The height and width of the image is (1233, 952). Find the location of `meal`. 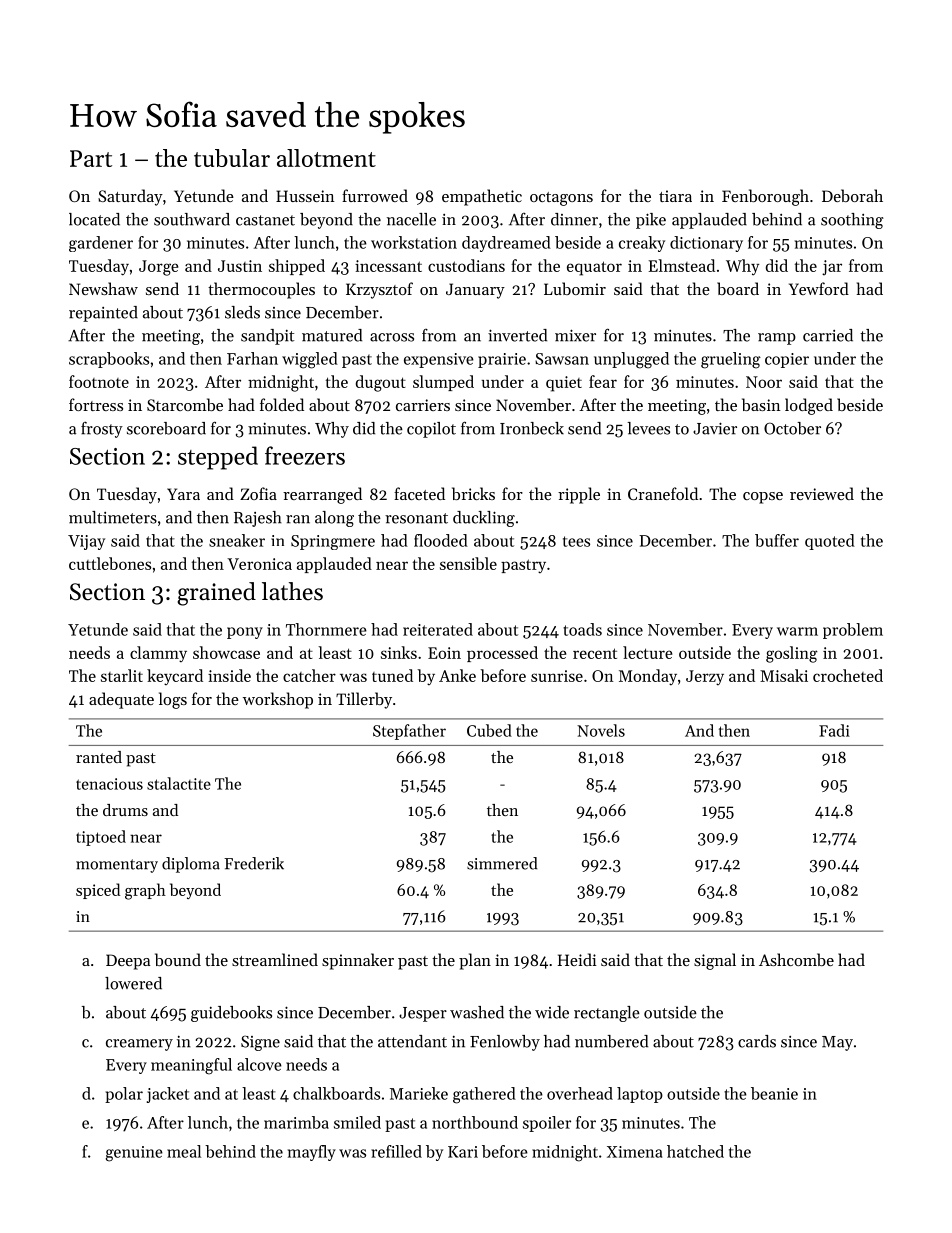

meal is located at coordinates (184, 1151).
